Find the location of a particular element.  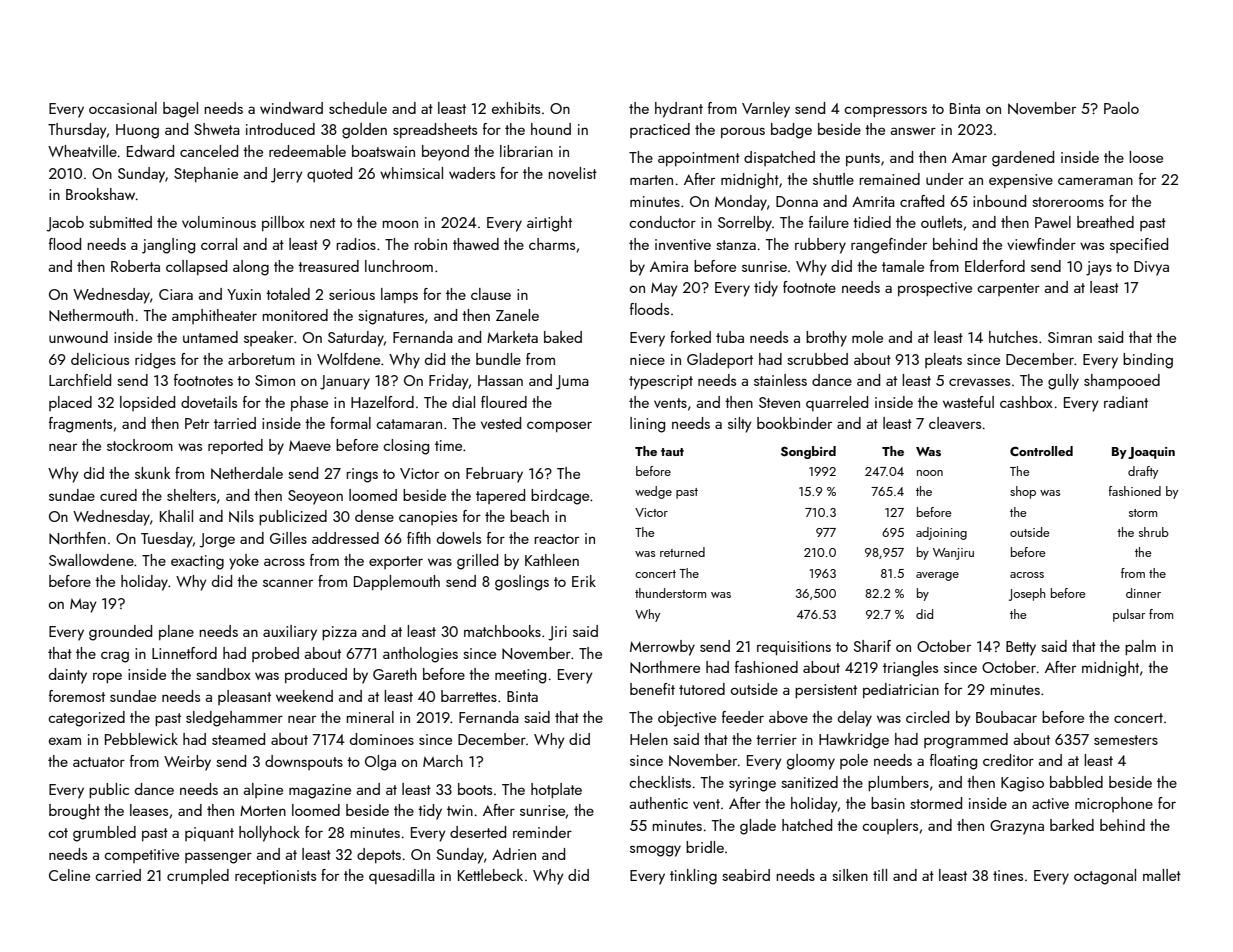

arboretum is located at coordinates (261, 359).
